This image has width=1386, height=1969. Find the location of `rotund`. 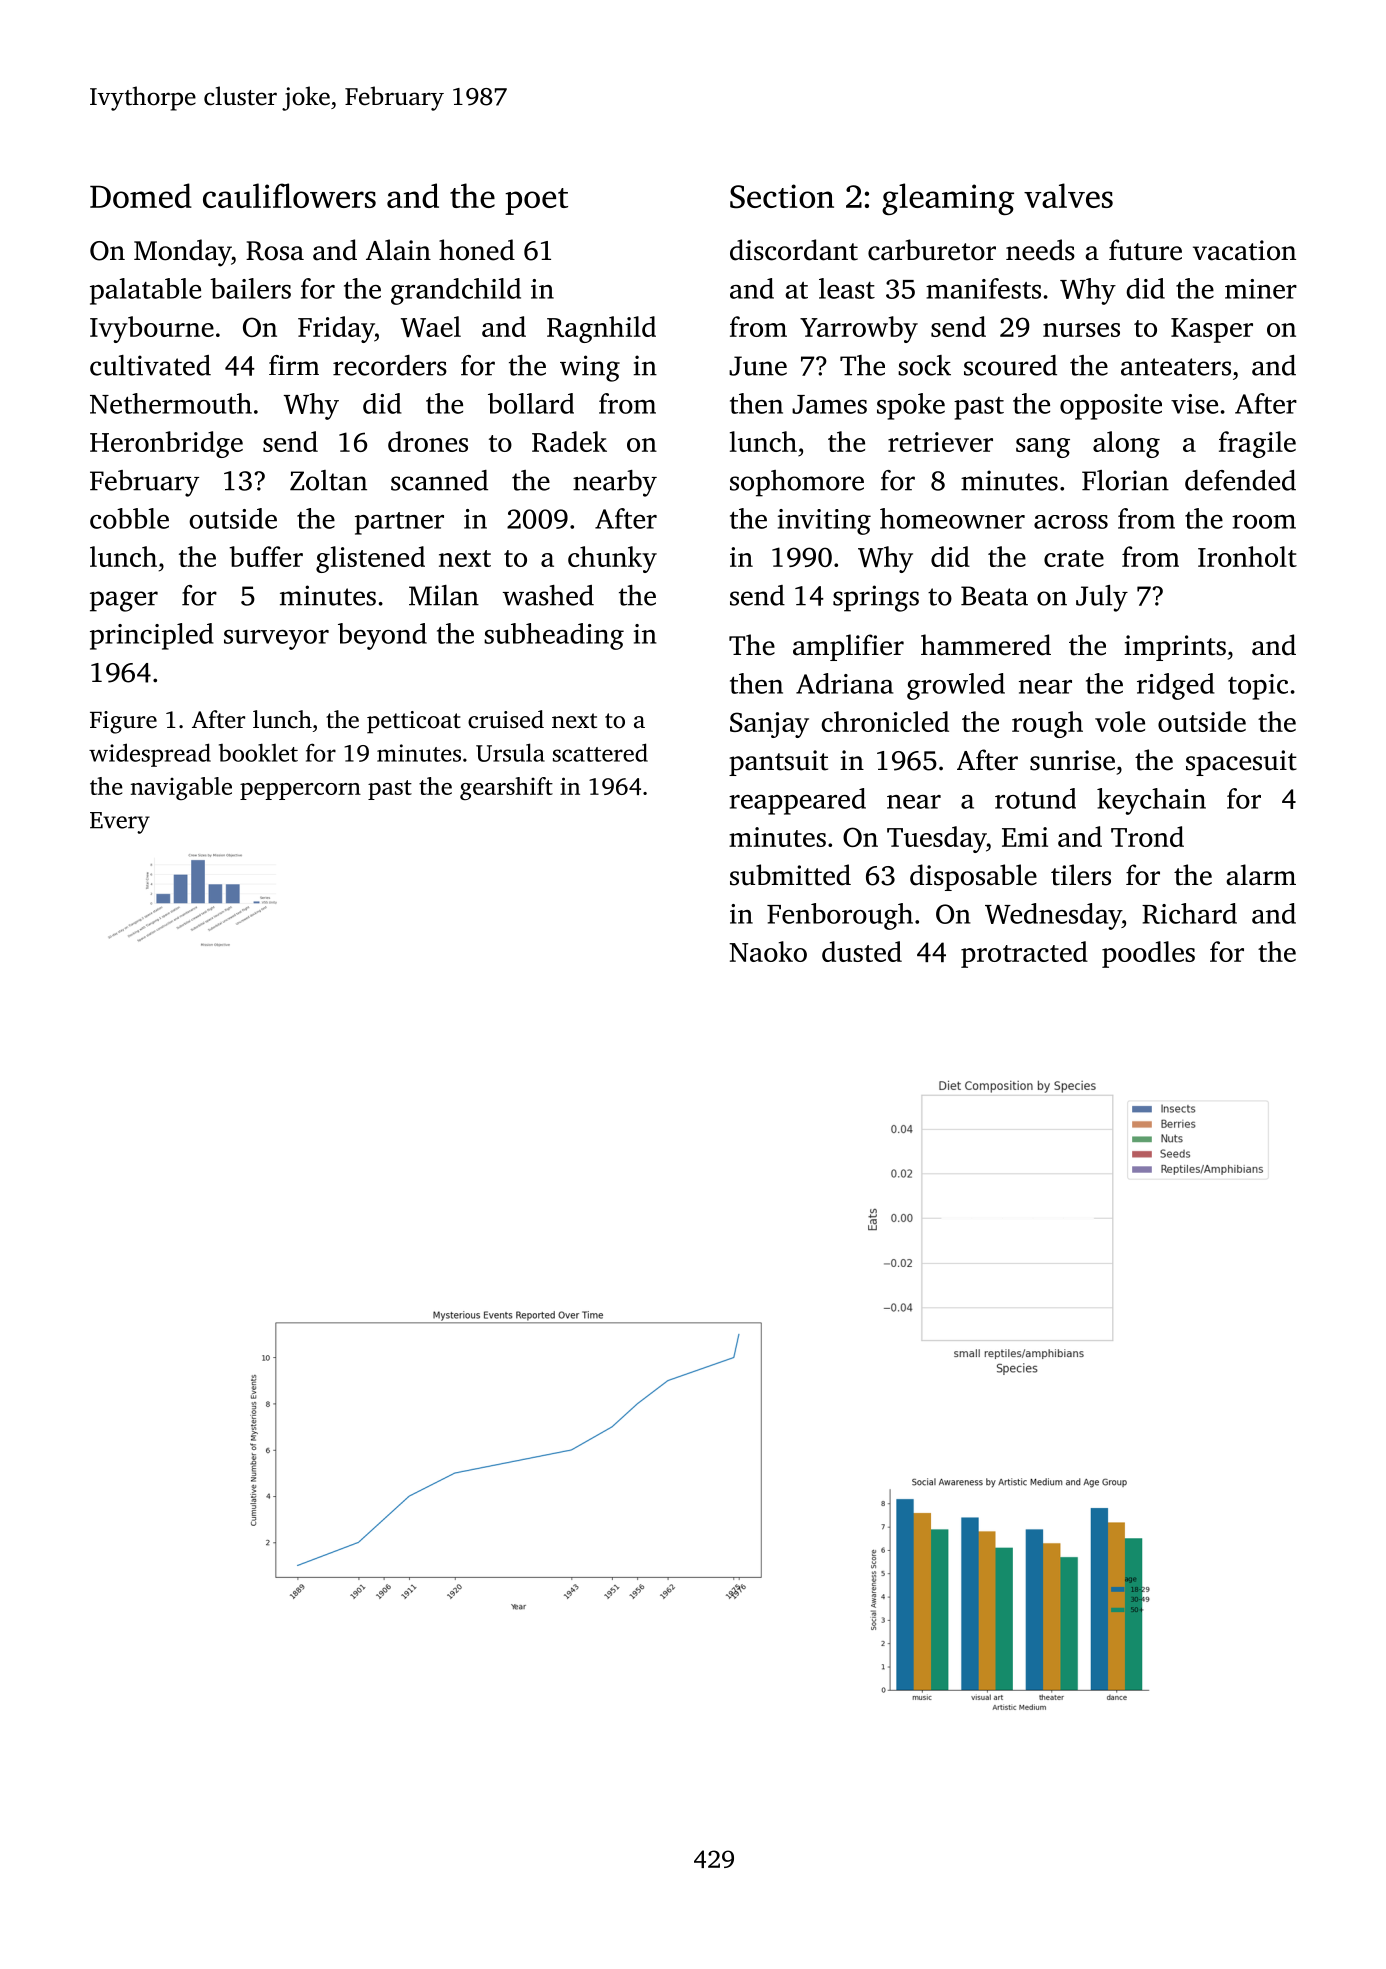

rotund is located at coordinates (1035, 798).
